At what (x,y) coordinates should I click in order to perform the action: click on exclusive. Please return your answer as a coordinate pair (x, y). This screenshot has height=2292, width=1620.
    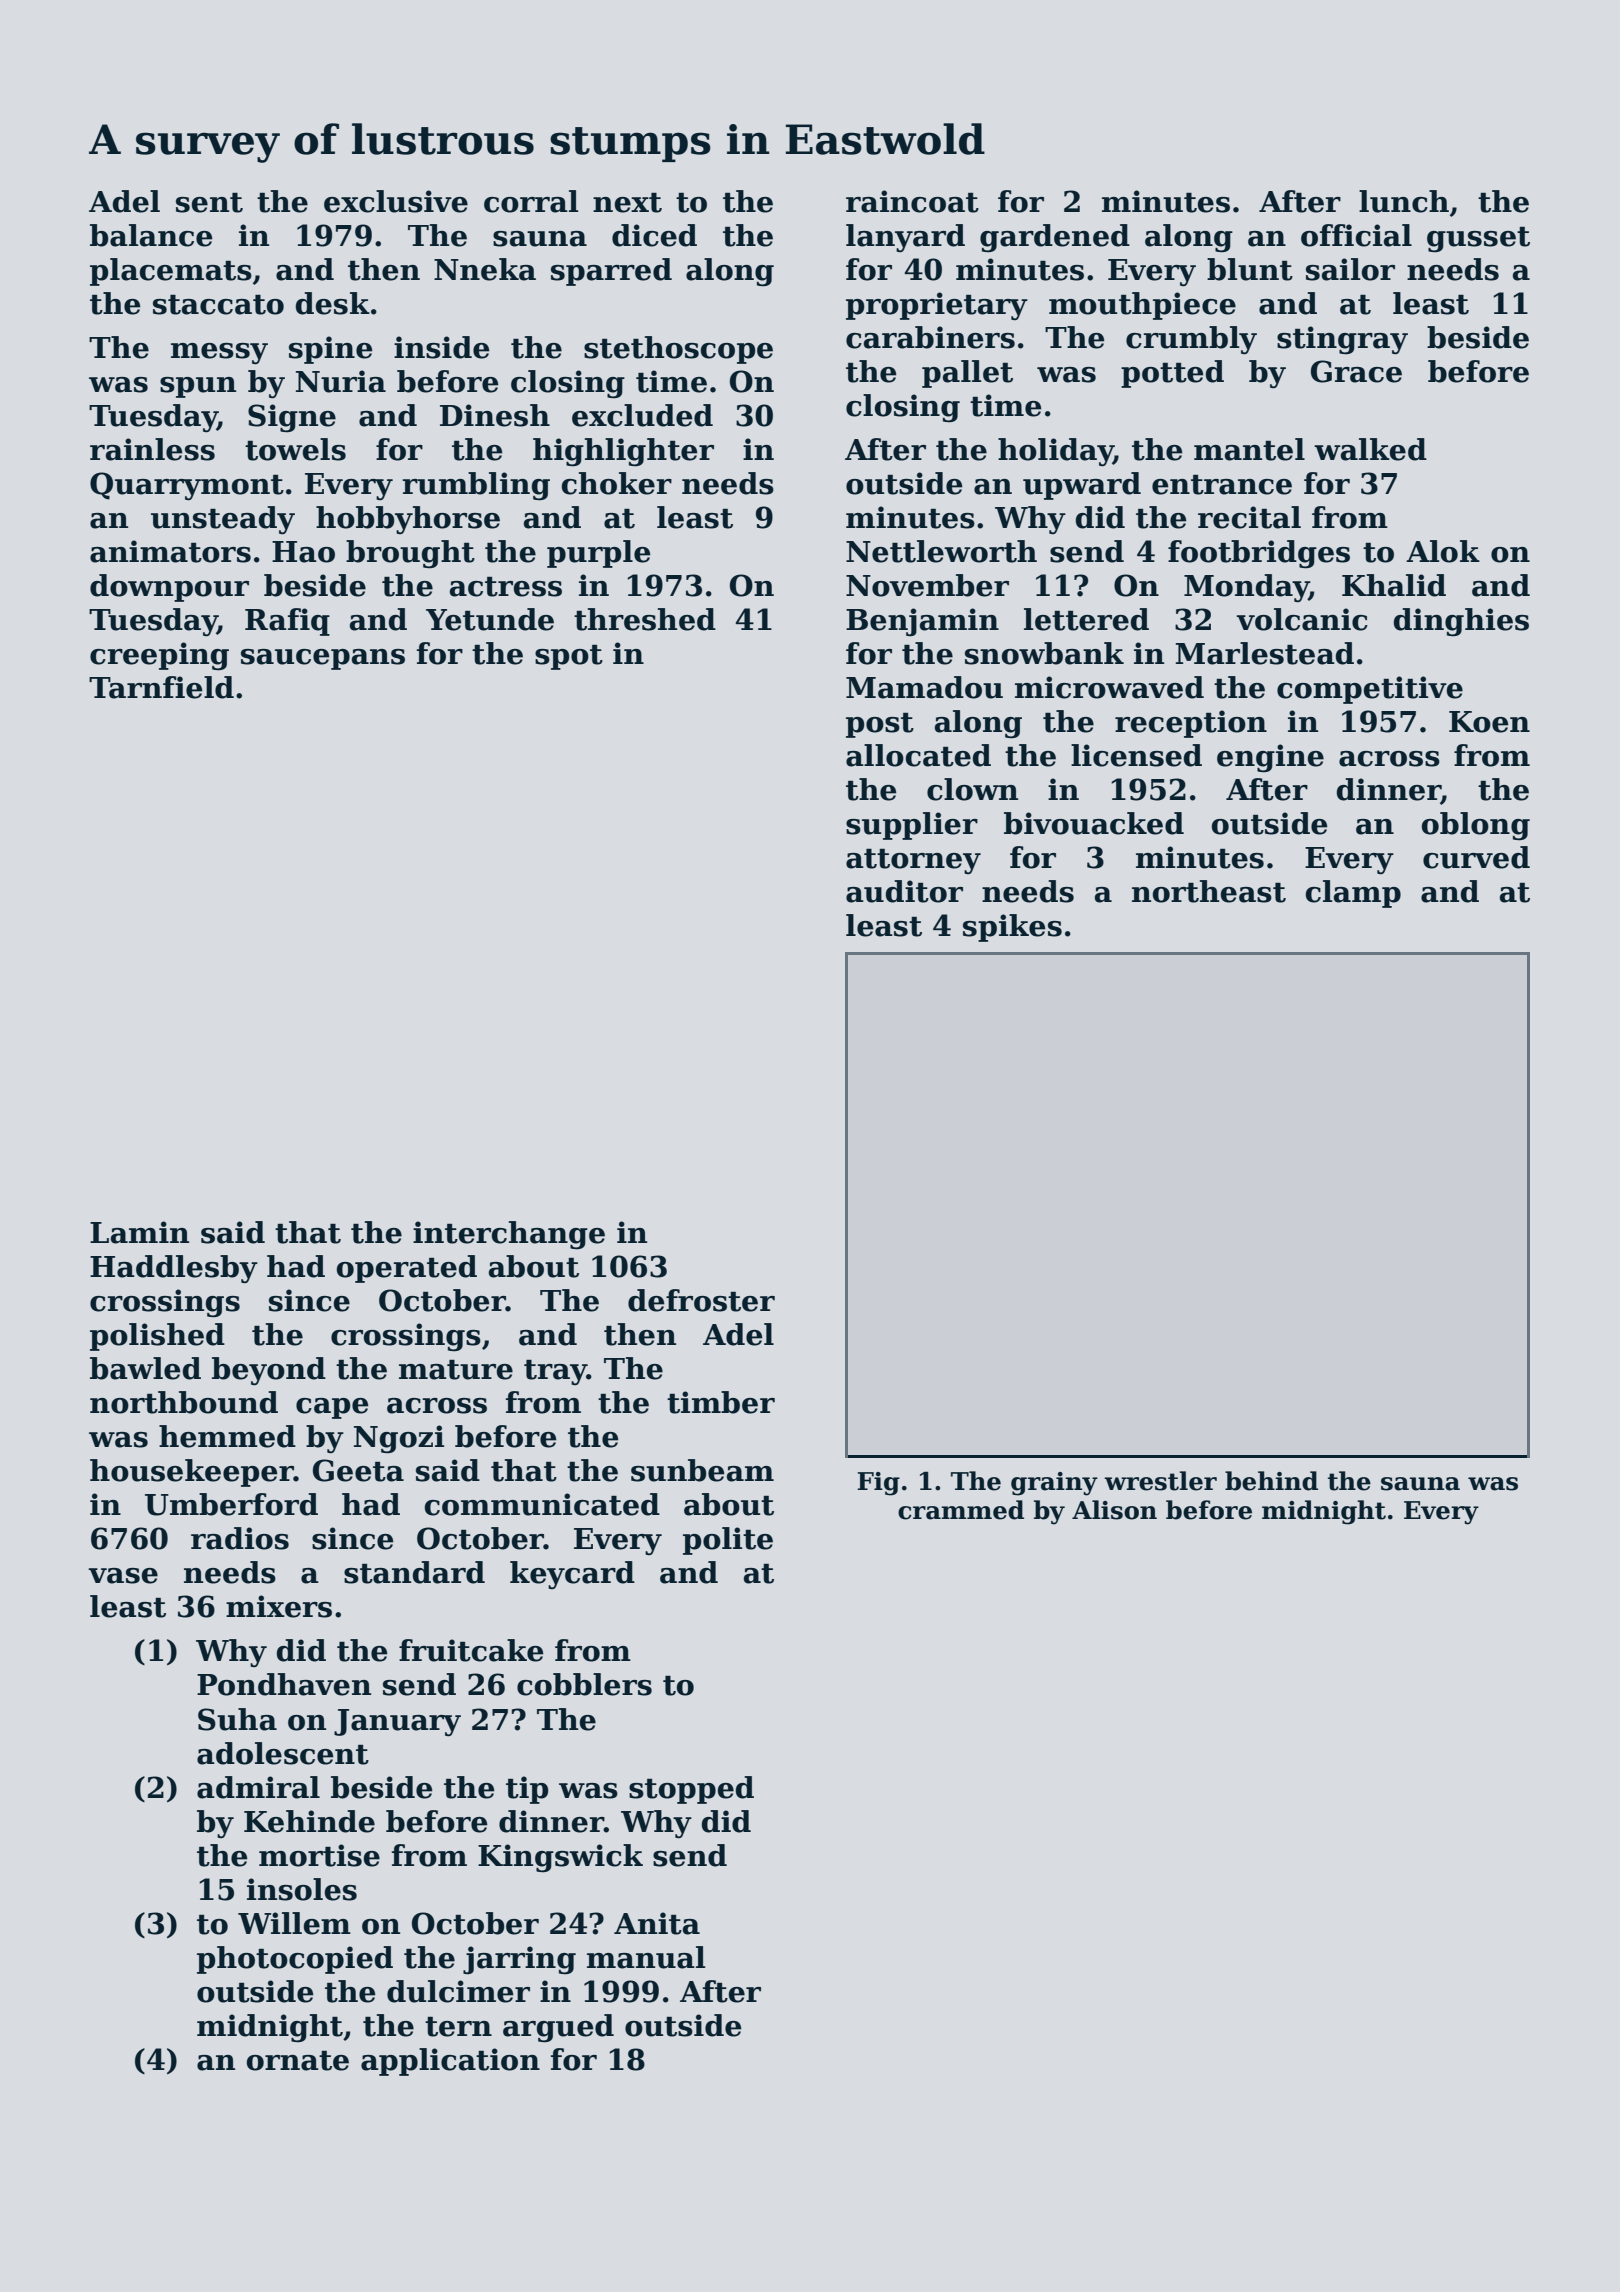
    Looking at the image, I should click on (396, 201).
